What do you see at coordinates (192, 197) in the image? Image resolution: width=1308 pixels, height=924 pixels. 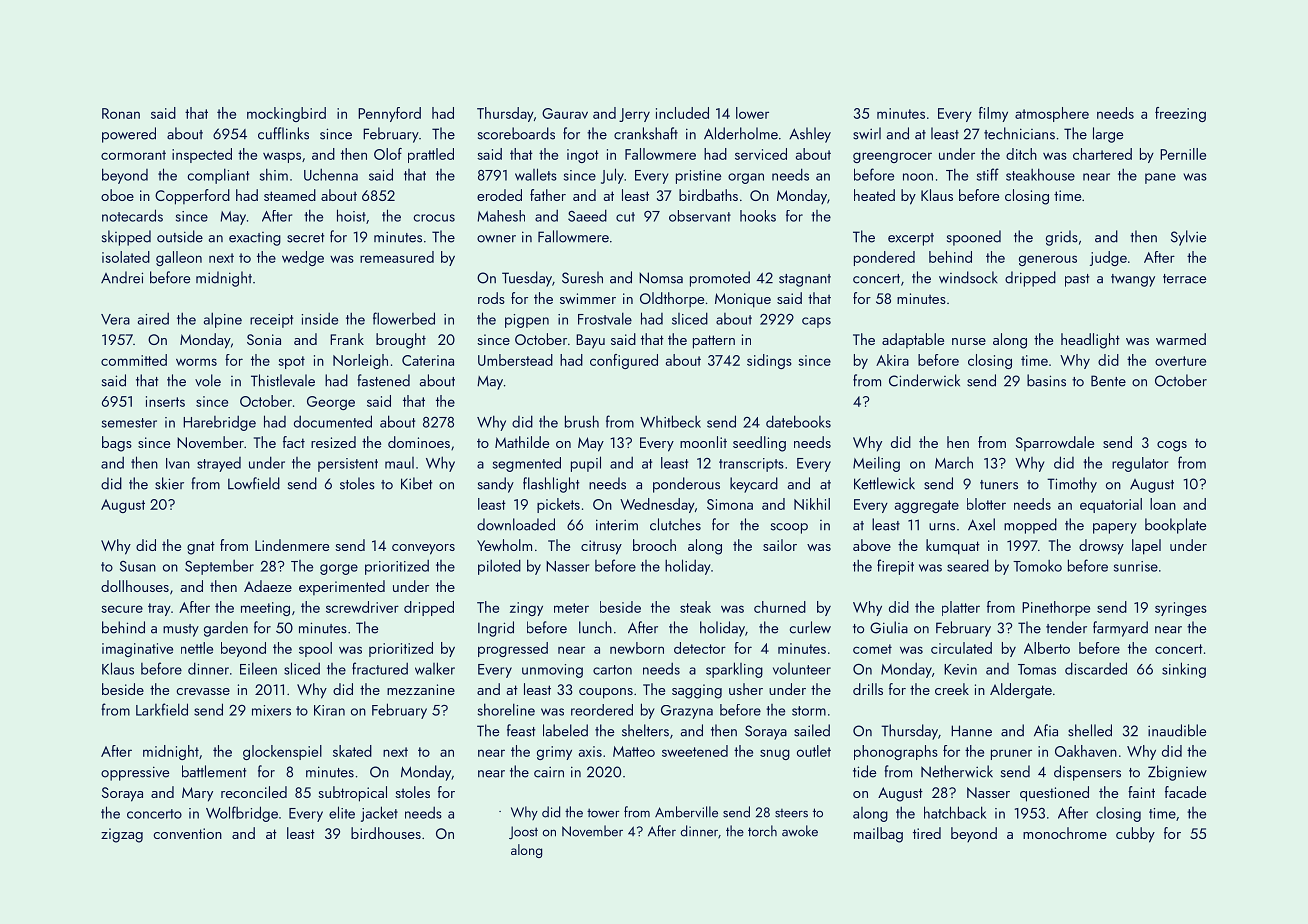 I see `Copperford` at bounding box center [192, 197].
